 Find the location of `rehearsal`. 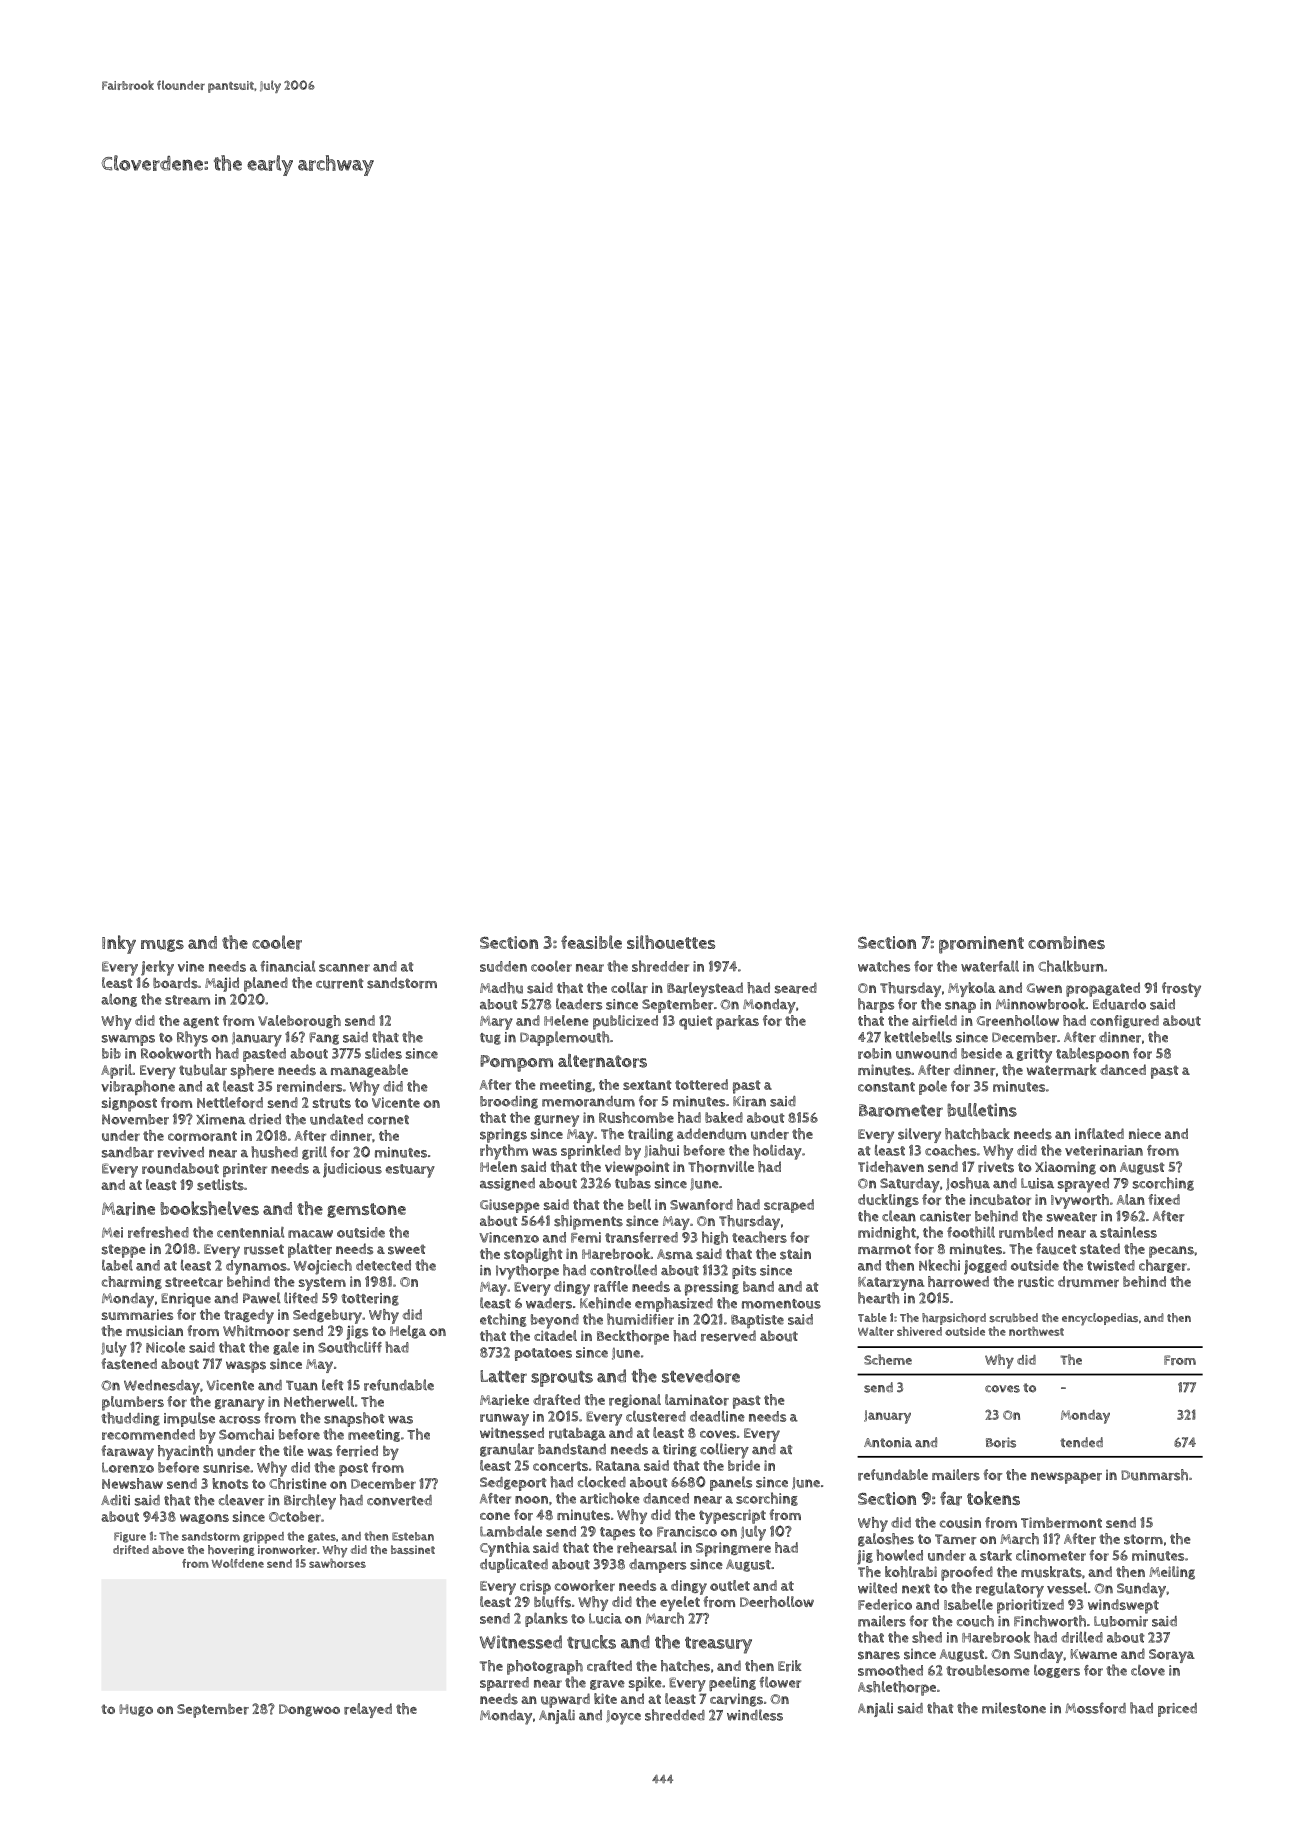

rehearsal is located at coordinates (647, 1547).
